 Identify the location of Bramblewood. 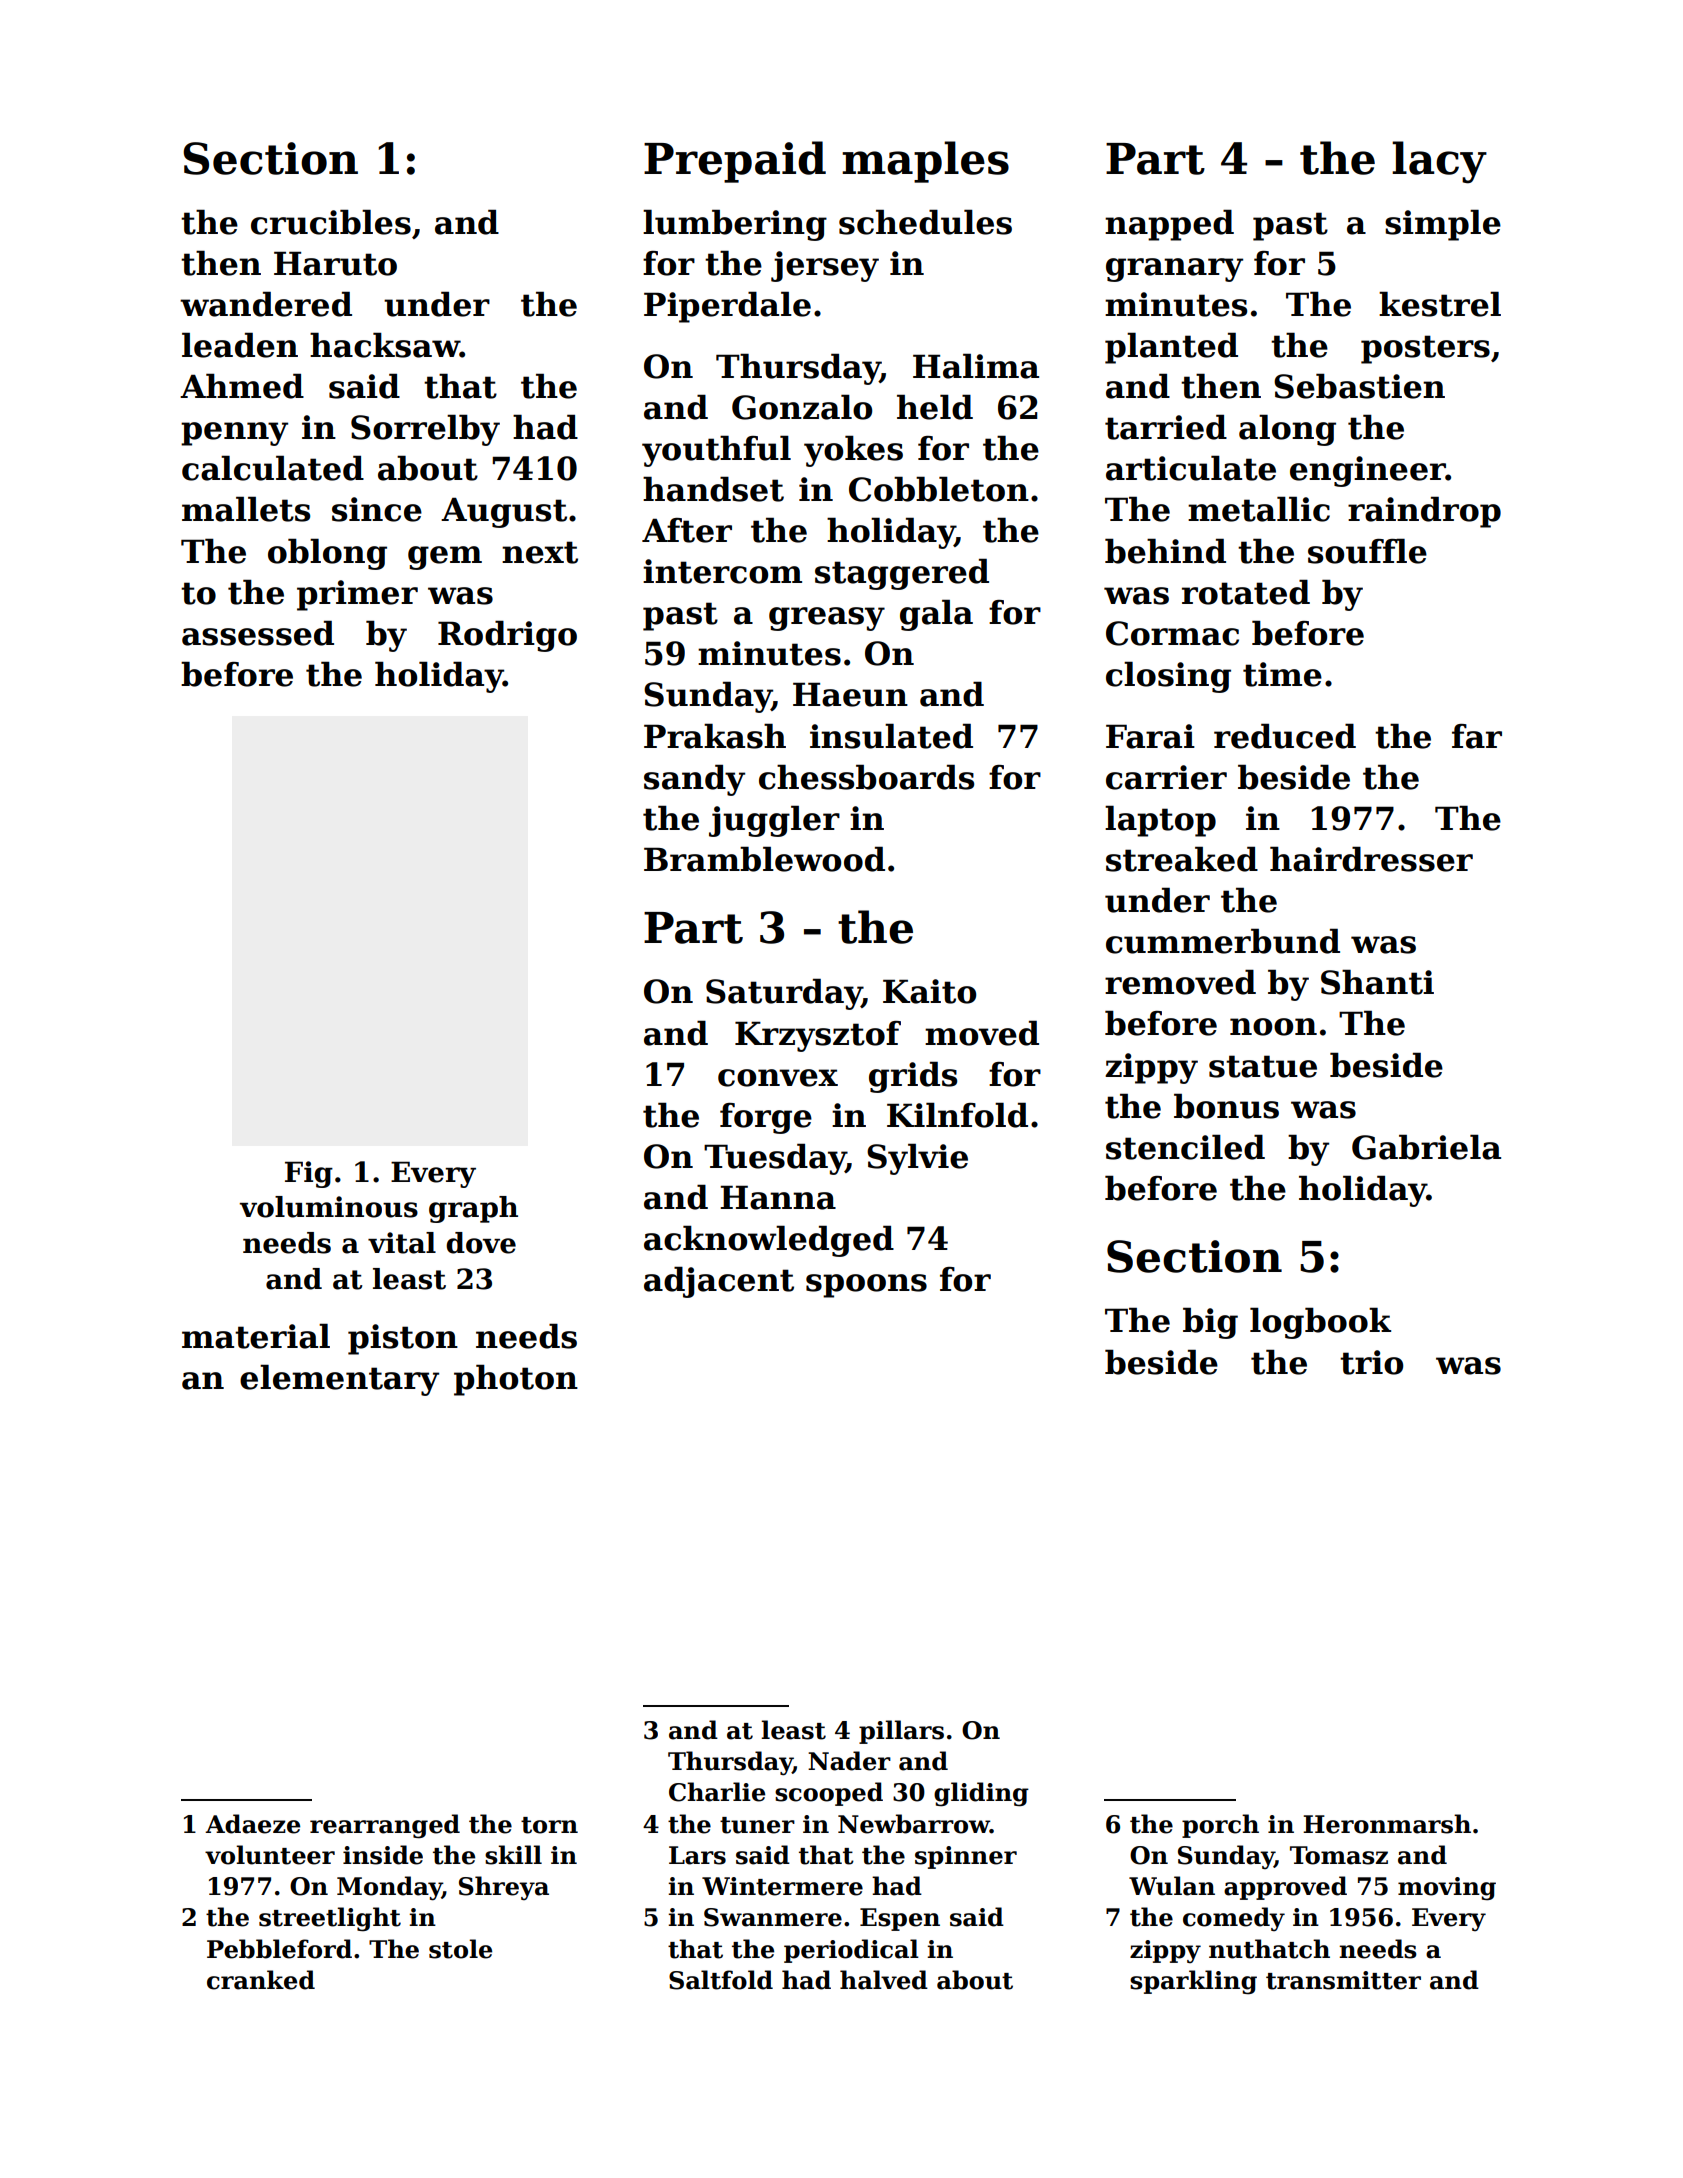
(764, 859).
